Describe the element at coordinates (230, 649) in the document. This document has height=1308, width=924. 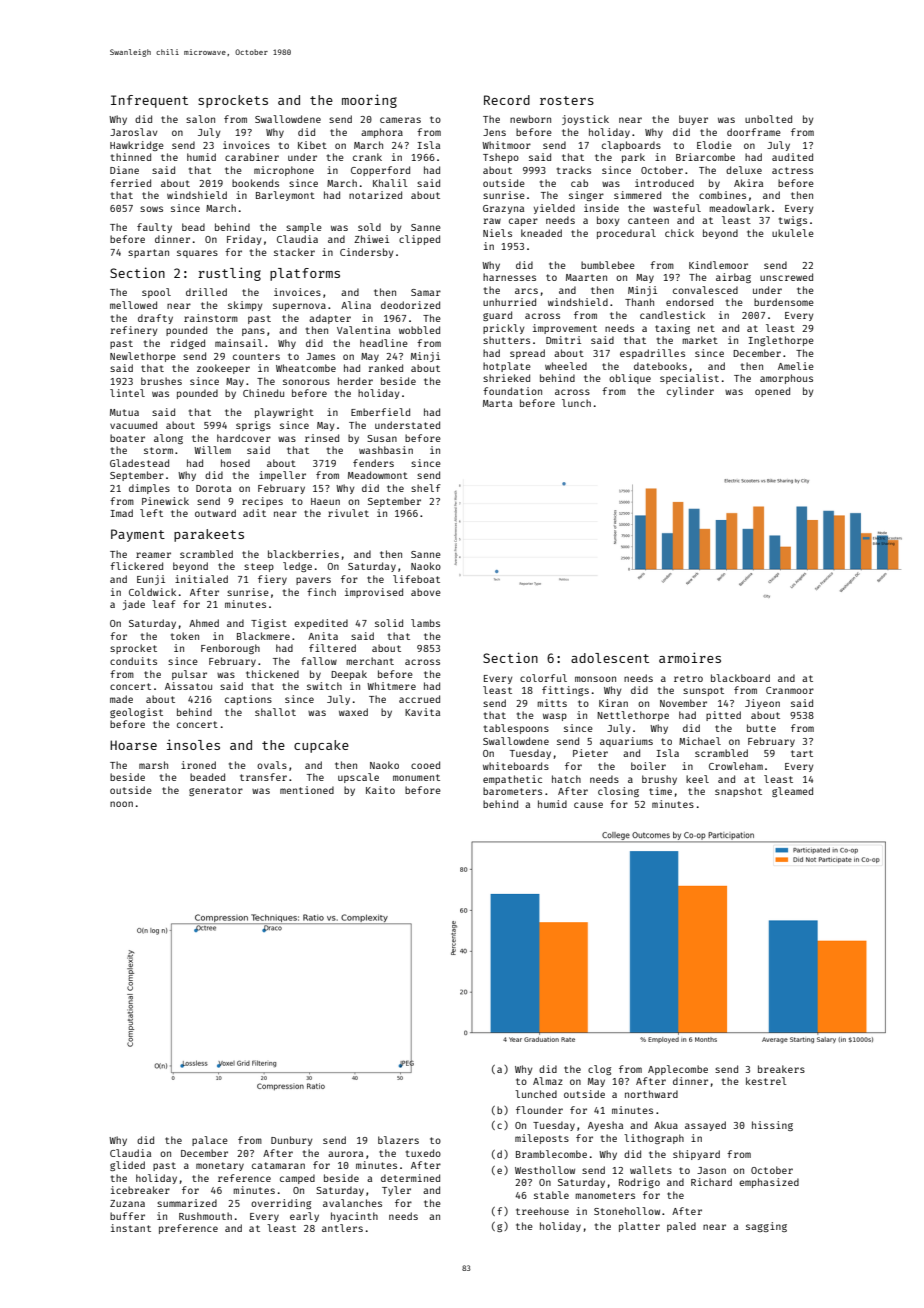
I see `Fenborough` at that location.
